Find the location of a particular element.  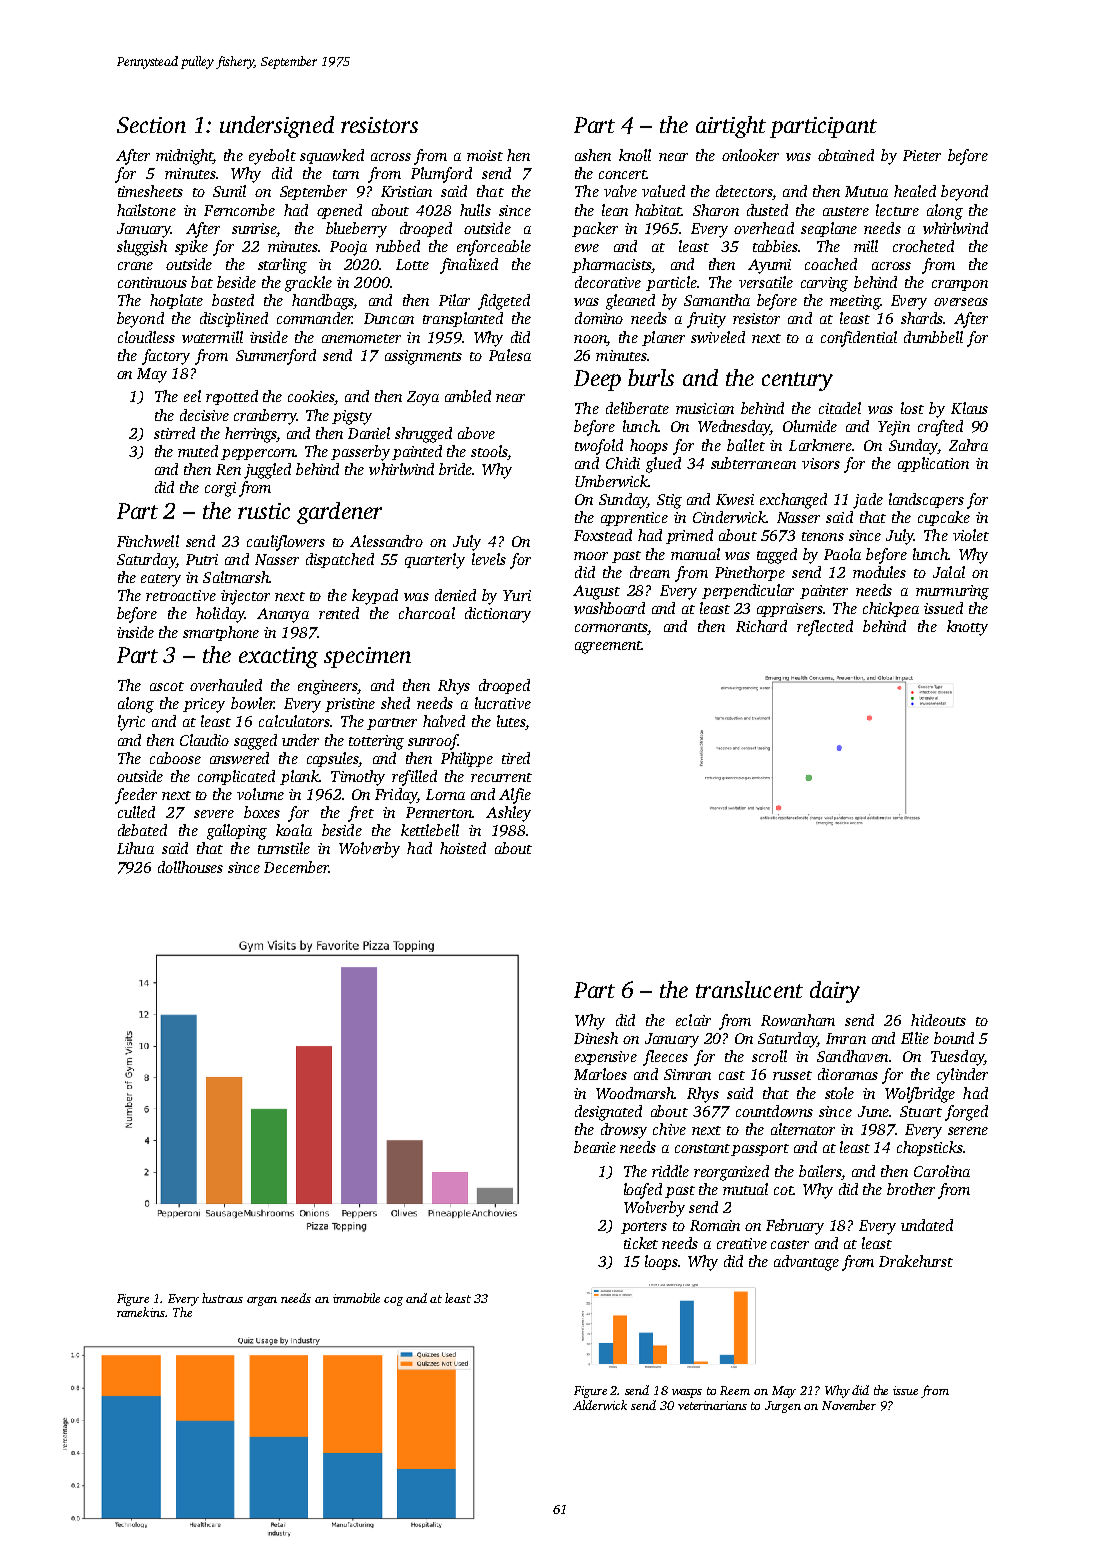

veterinarians is located at coordinates (712, 1405).
